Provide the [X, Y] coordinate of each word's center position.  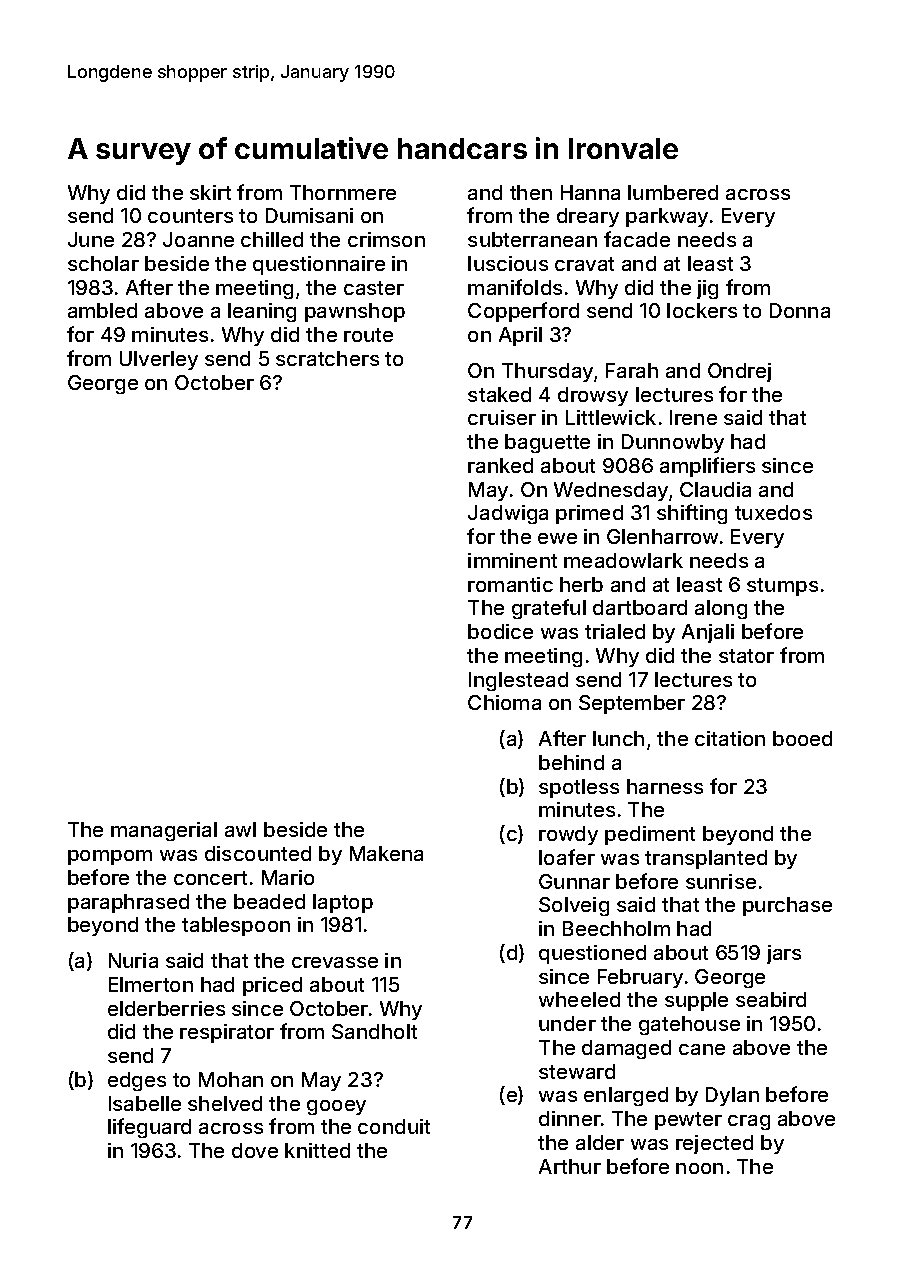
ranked [500, 465]
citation [730, 738]
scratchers [327, 358]
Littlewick [611, 417]
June [91, 239]
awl [240, 829]
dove [255, 1150]
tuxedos [773, 512]
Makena [386, 853]
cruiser [502, 417]
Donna [800, 310]
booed [802, 738]
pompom [110, 857]
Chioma [504, 702]
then [531, 192]
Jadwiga [508, 514]
